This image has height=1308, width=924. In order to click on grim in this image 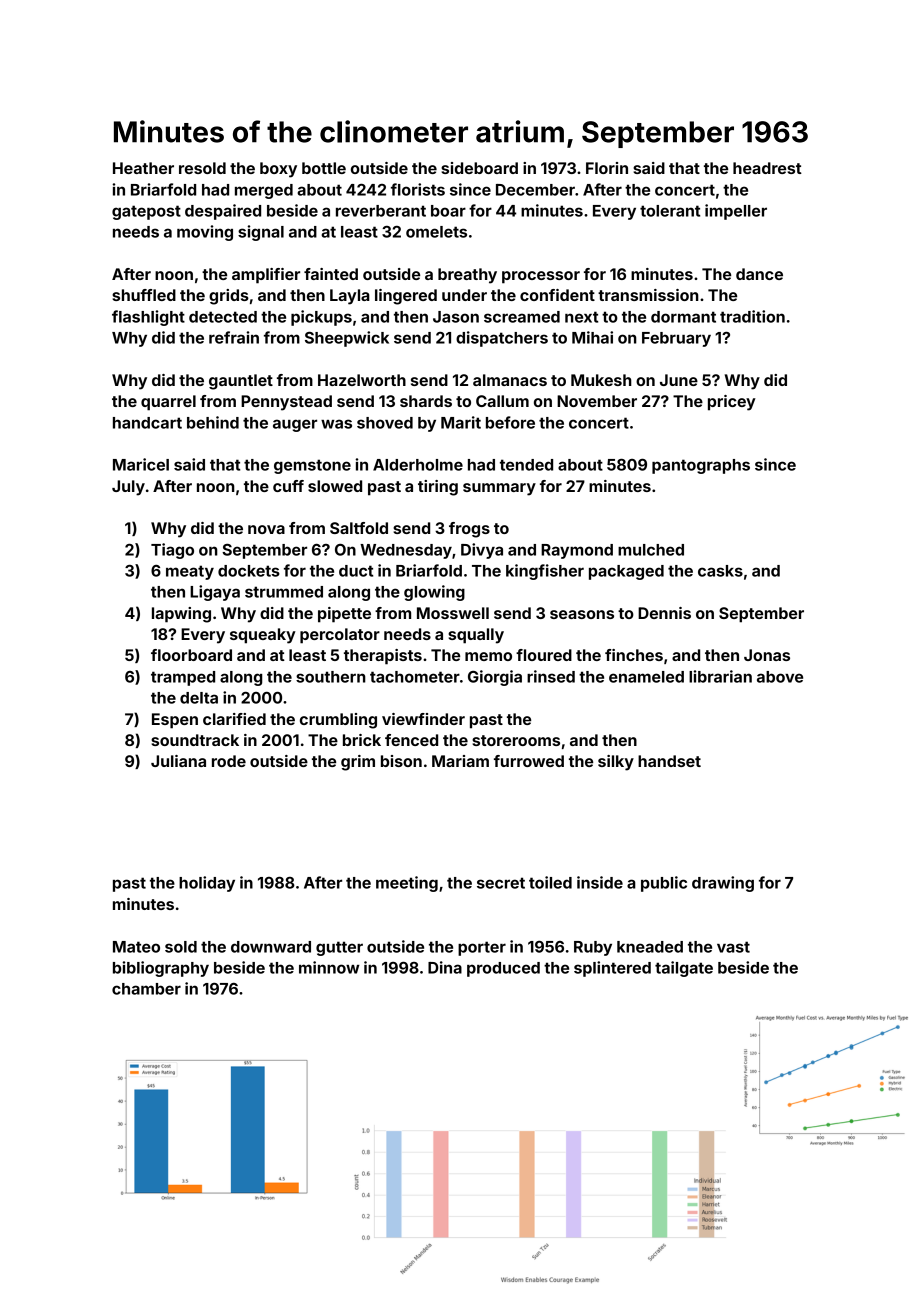, I will do `click(358, 763)`.
